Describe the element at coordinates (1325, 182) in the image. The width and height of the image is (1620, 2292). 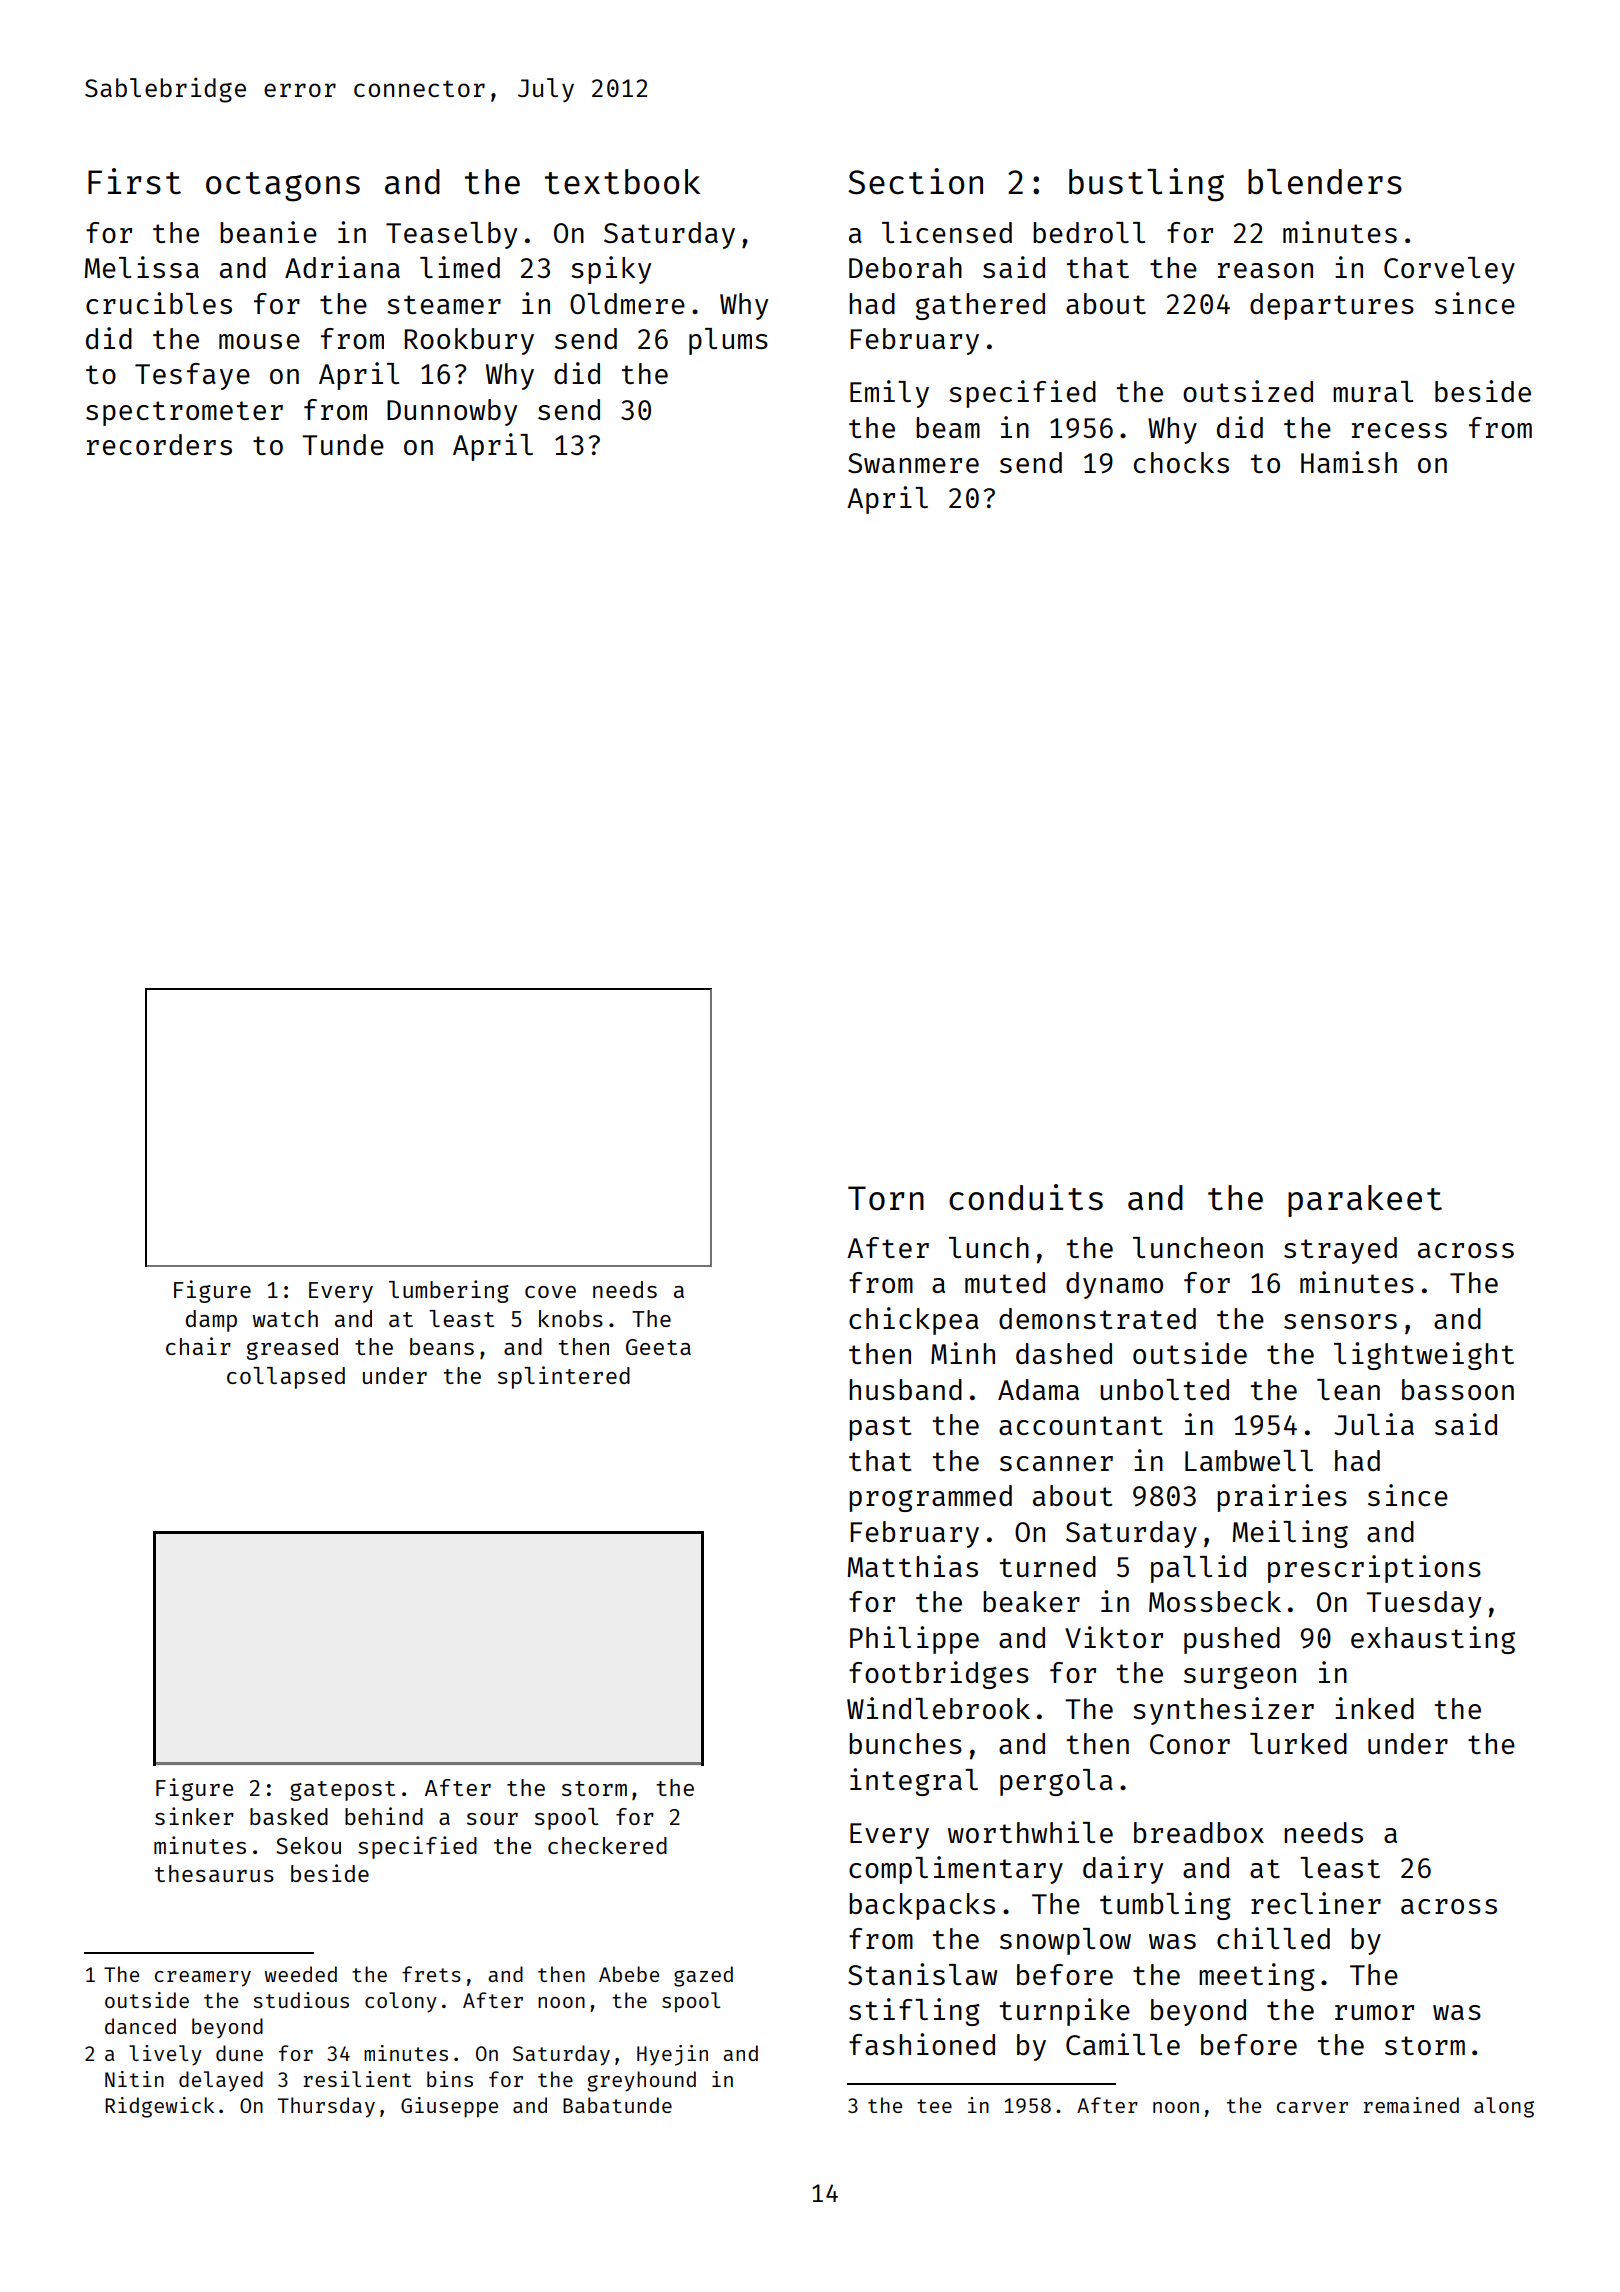
I see `blenders` at that location.
